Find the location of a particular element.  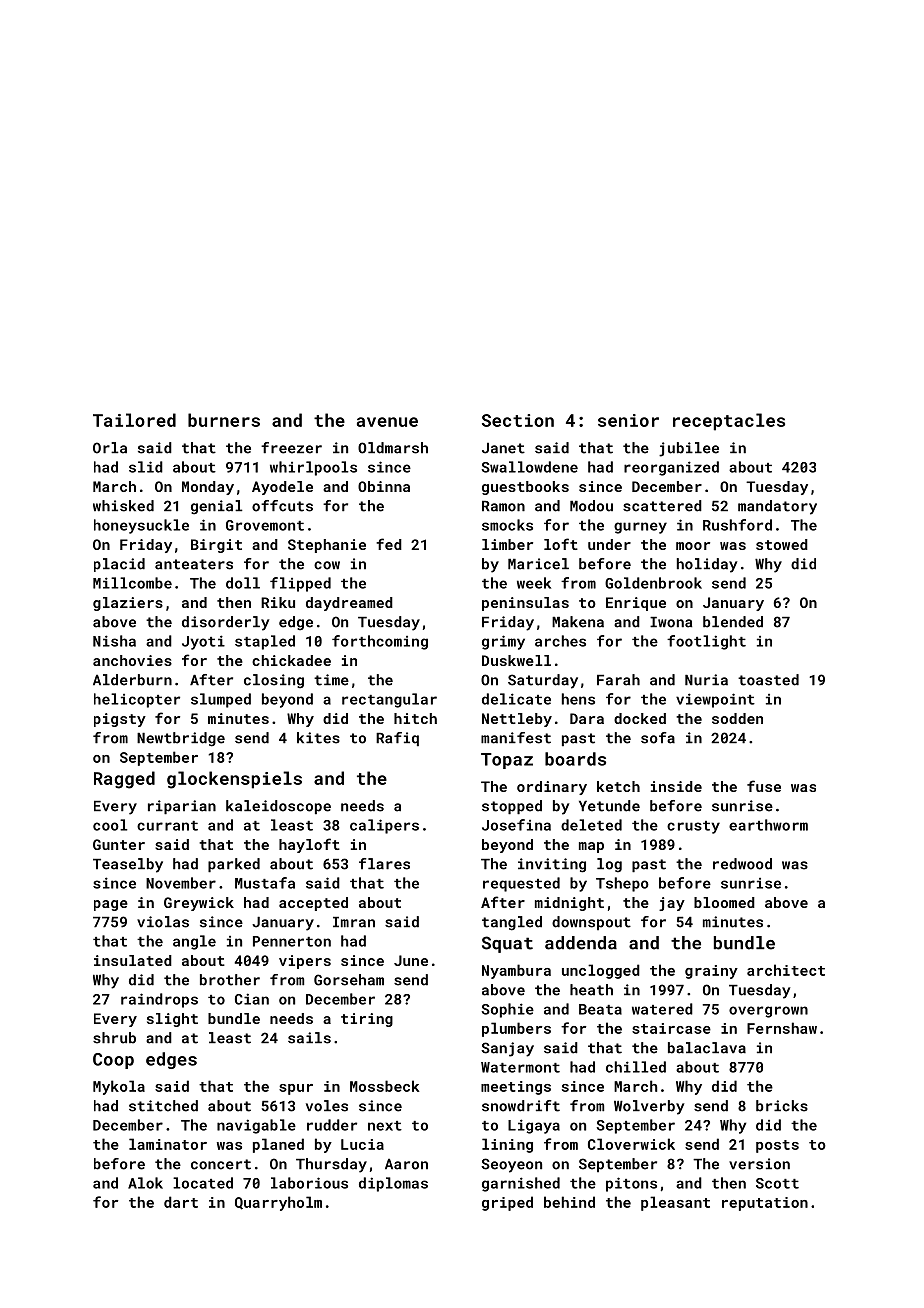

senior is located at coordinates (628, 420).
